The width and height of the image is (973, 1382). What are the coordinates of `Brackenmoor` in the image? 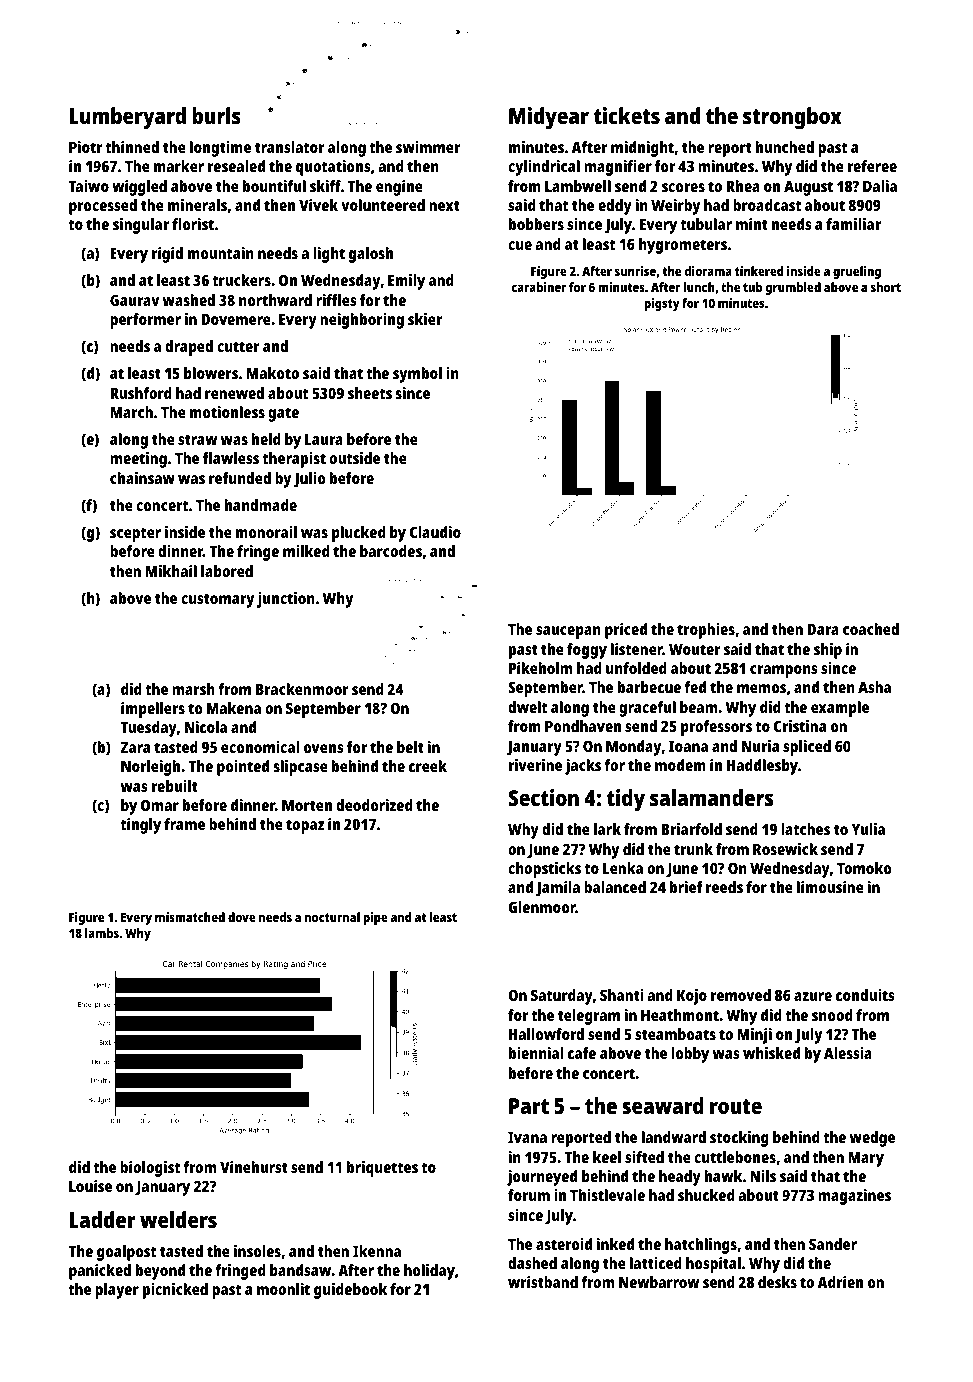 It's located at (302, 689).
